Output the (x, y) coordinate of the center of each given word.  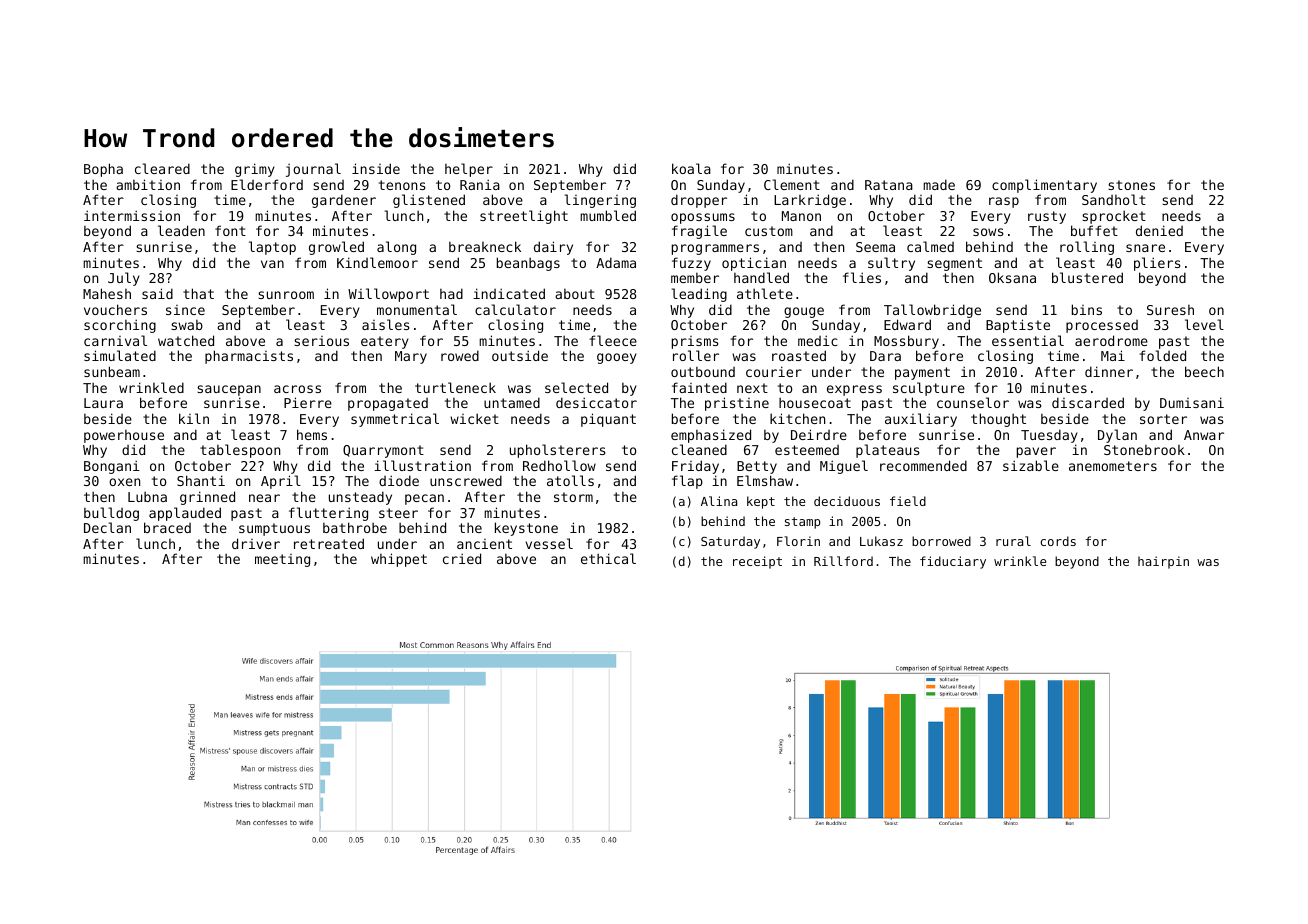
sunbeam (112, 371)
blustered (1087, 277)
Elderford (267, 184)
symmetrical (395, 420)
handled (761, 277)
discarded (1088, 402)
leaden (181, 230)
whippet (399, 560)
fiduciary (953, 562)
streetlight (524, 217)
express (854, 390)
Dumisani (1192, 402)
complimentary (1044, 186)
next (752, 388)
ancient (484, 544)
